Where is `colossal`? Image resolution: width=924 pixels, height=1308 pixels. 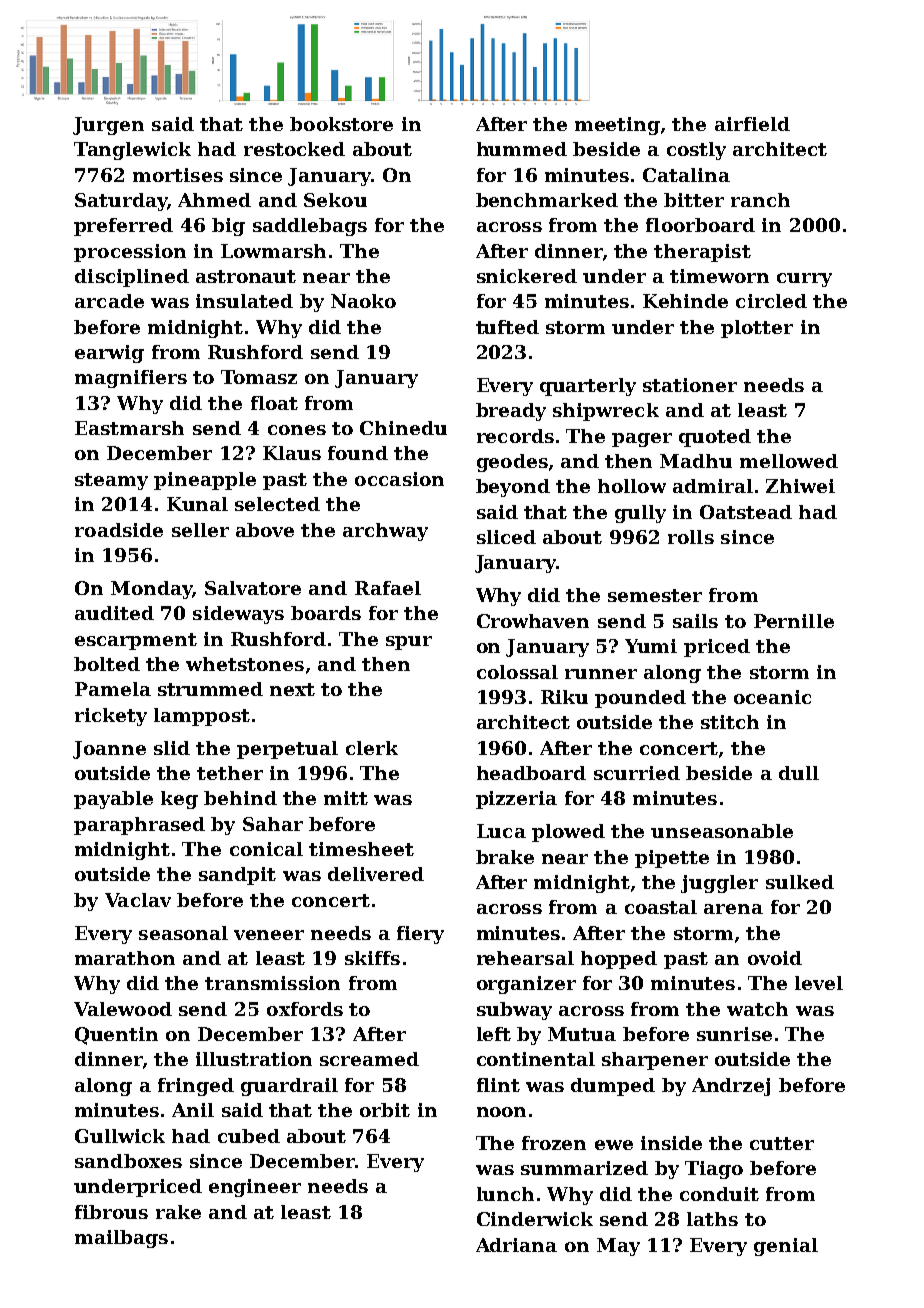
colossal is located at coordinates (517, 672).
